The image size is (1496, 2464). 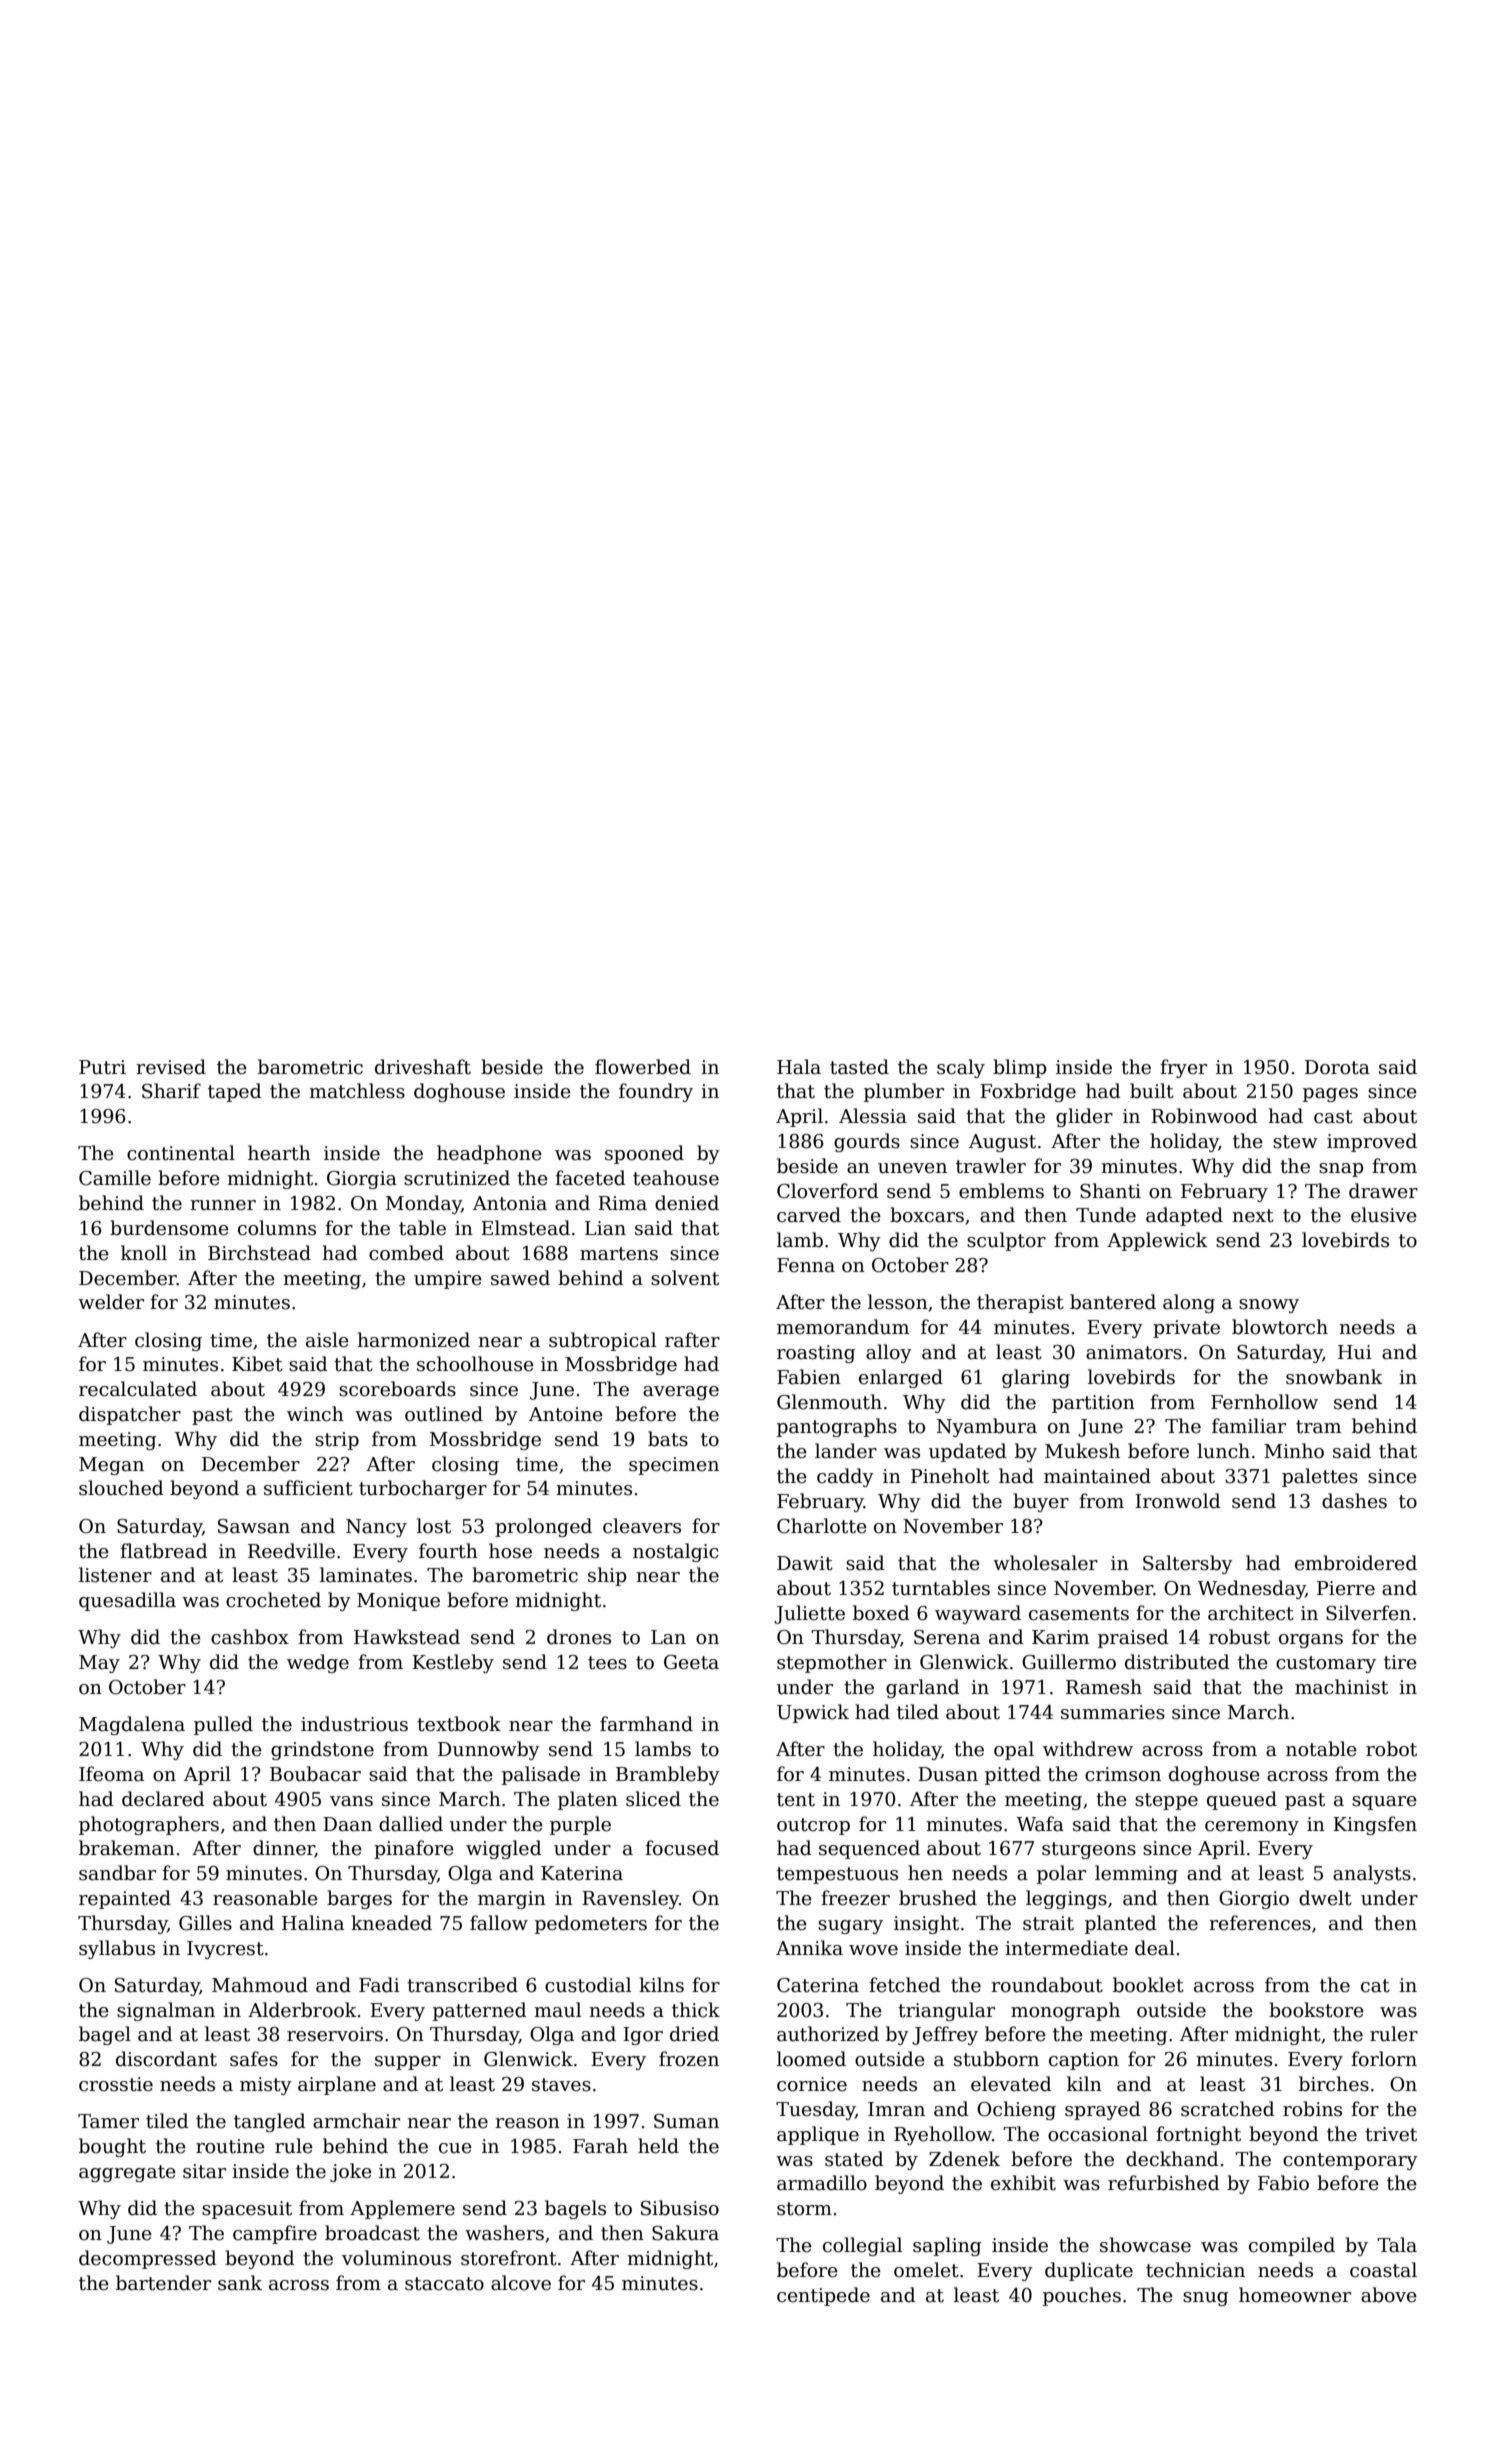 I want to click on boxcars, so click(x=927, y=1215).
